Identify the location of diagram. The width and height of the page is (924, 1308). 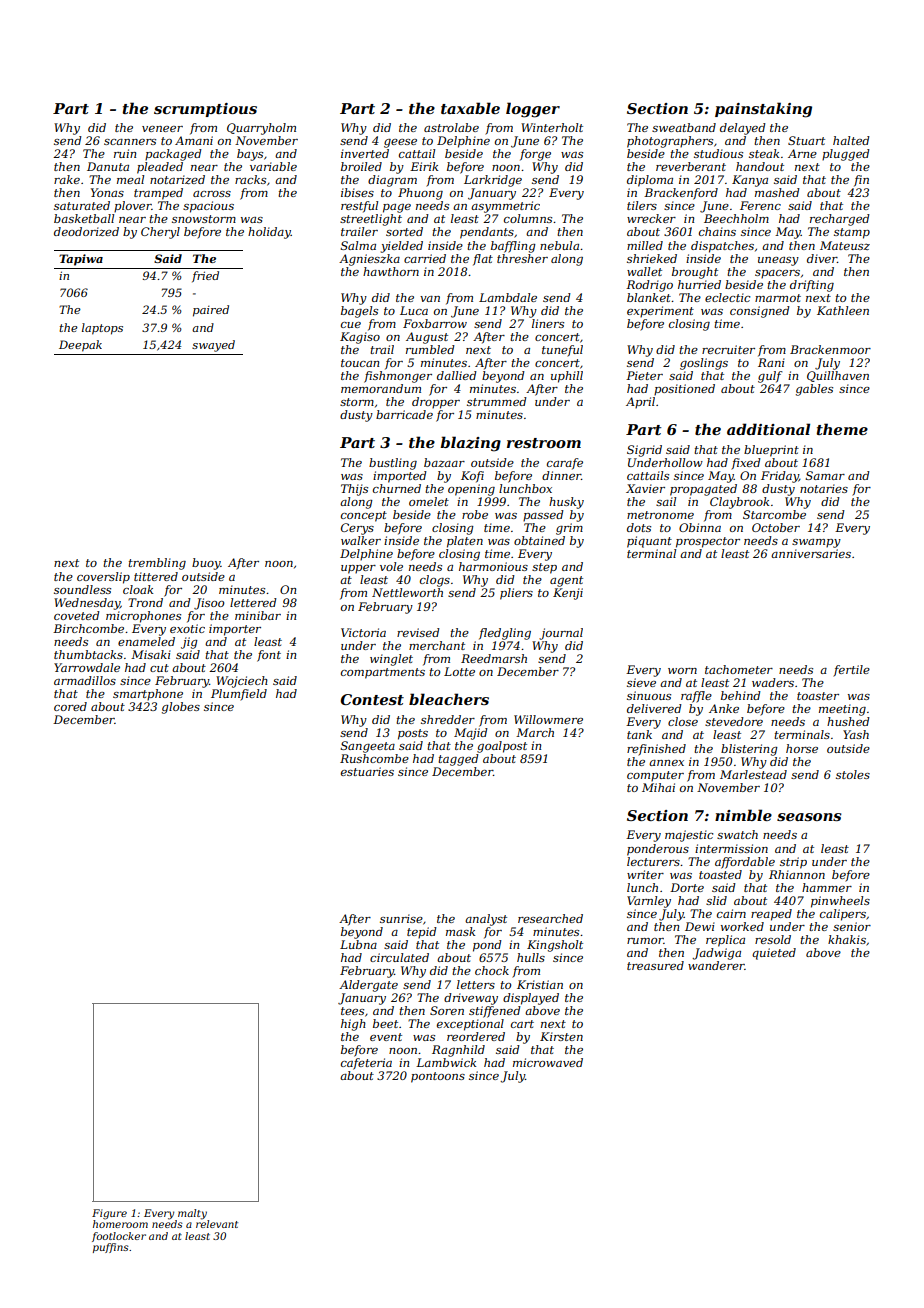
(392, 181).
